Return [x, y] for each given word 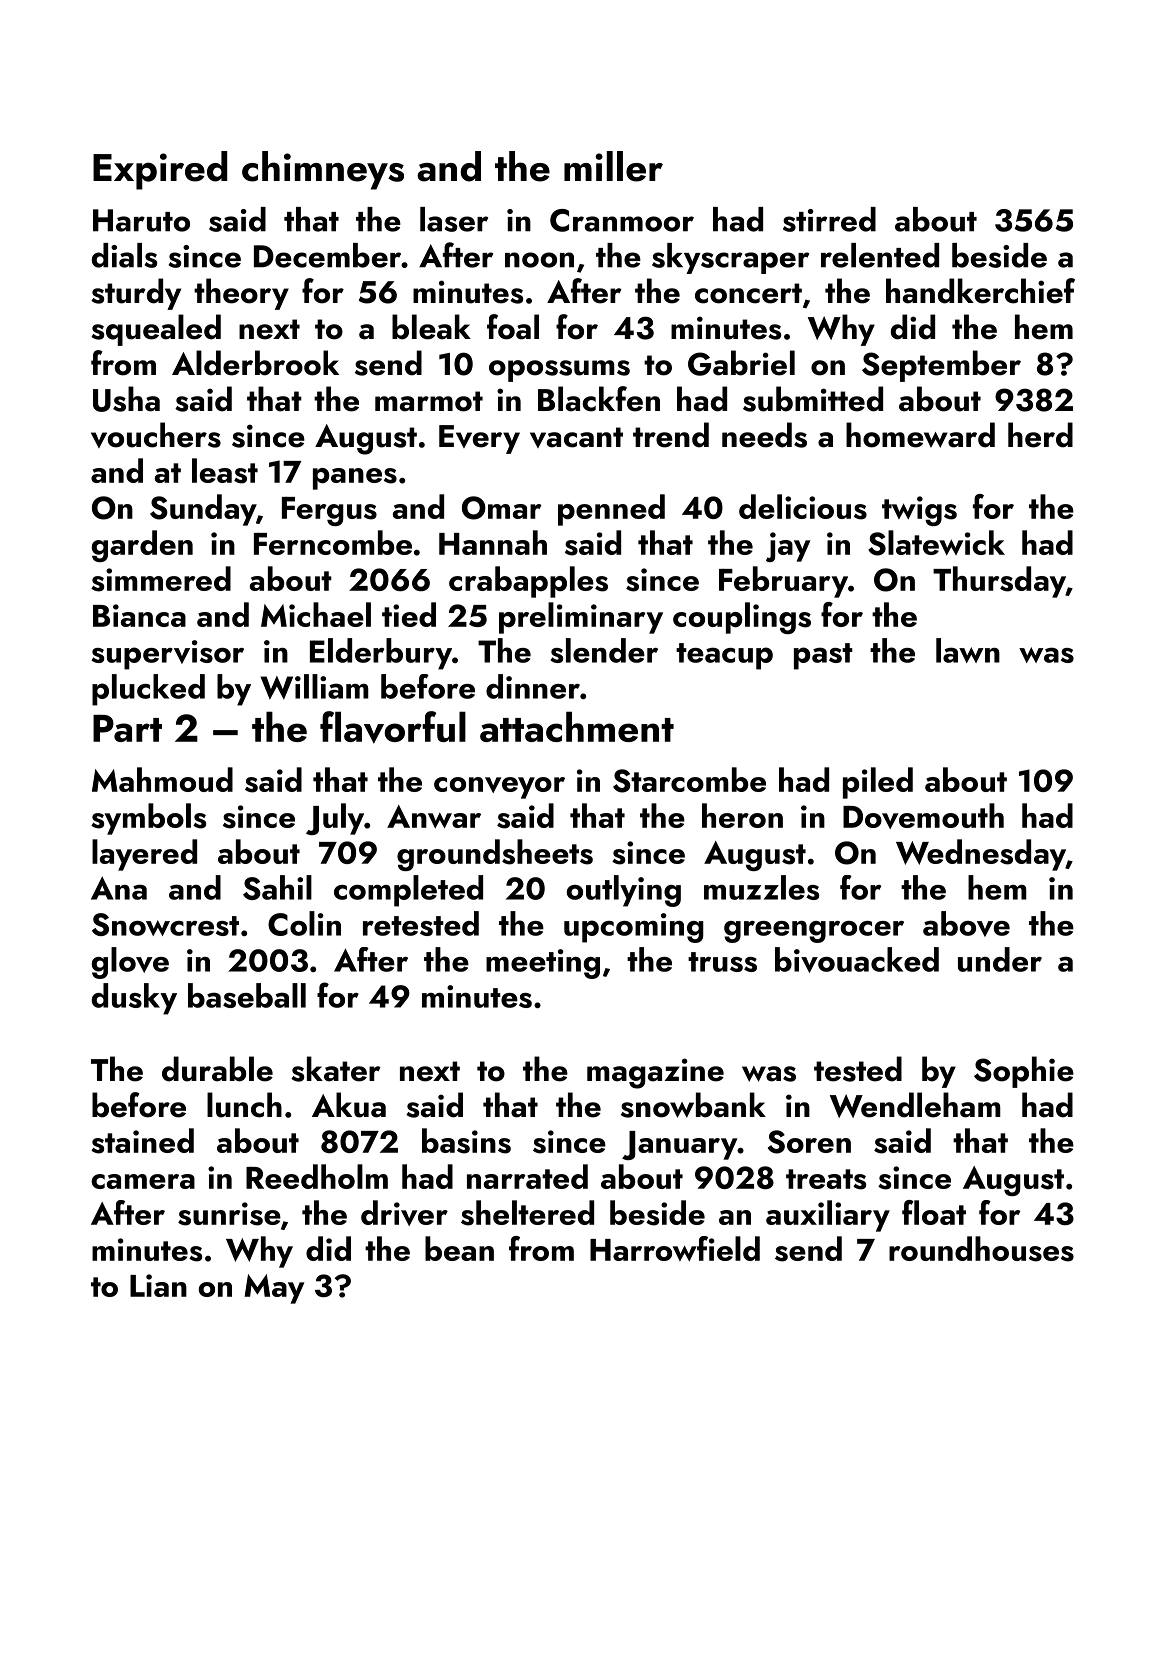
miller [613, 166]
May [274, 1289]
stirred [829, 219]
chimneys [323, 170]
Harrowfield [675, 1248]
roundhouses [981, 1249]
